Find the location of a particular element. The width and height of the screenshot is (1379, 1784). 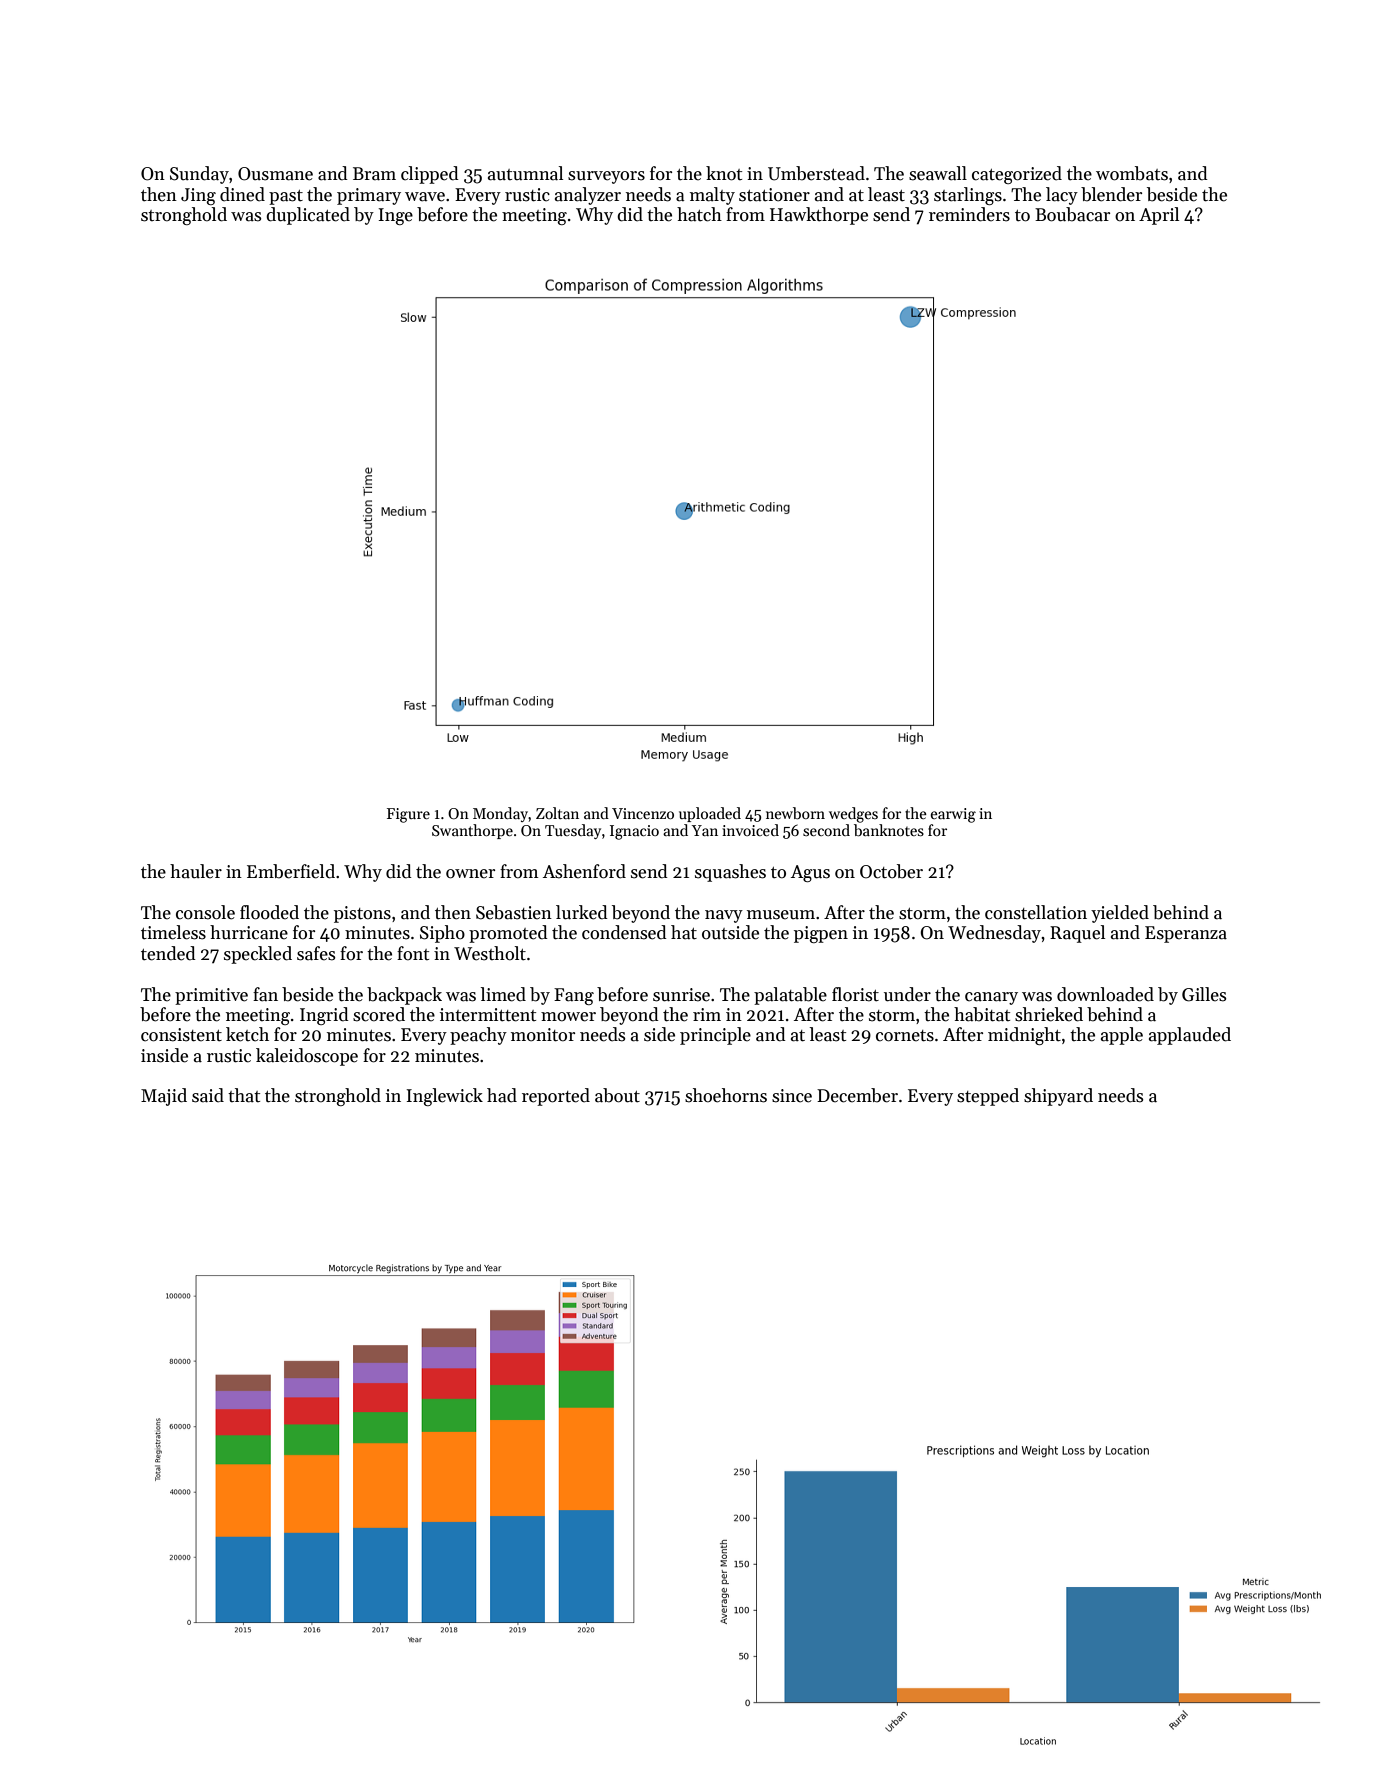

hauler is located at coordinates (196, 871).
